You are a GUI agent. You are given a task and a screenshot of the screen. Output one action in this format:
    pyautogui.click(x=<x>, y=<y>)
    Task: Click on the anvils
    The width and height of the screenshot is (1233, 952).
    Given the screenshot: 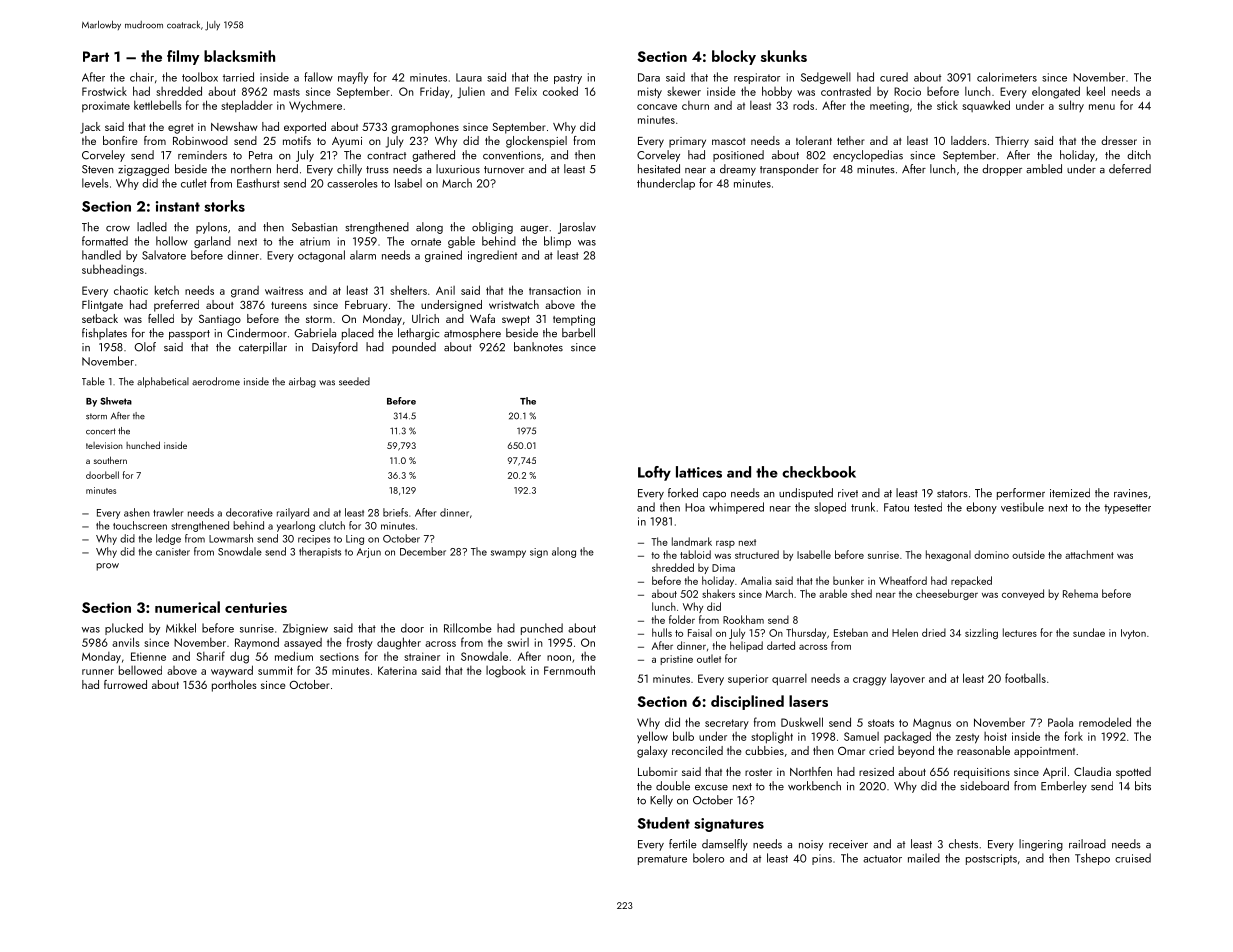 What is the action you would take?
    pyautogui.click(x=126, y=642)
